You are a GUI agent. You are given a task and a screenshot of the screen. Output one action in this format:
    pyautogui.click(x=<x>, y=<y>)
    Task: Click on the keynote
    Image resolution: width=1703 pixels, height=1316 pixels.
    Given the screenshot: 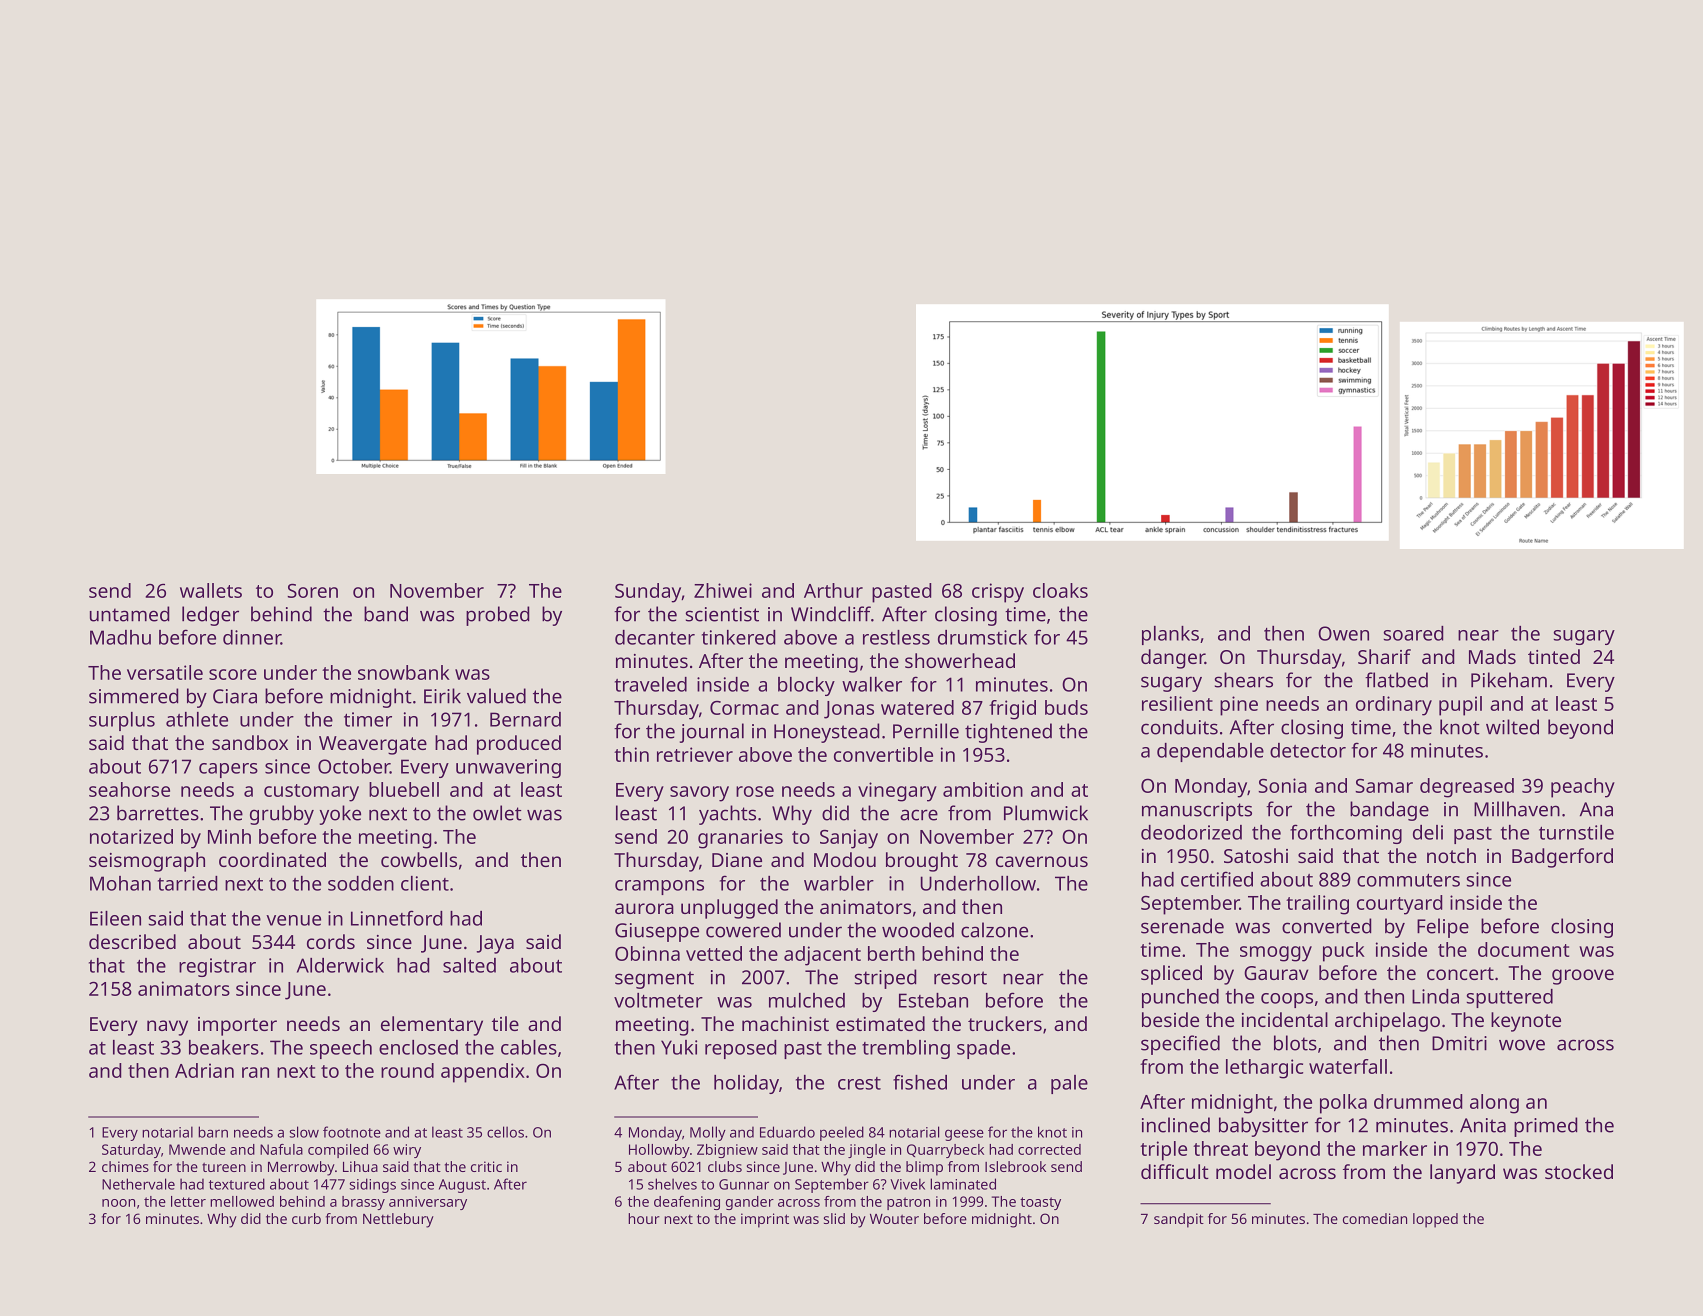 What is the action you would take?
    pyautogui.click(x=1526, y=1022)
